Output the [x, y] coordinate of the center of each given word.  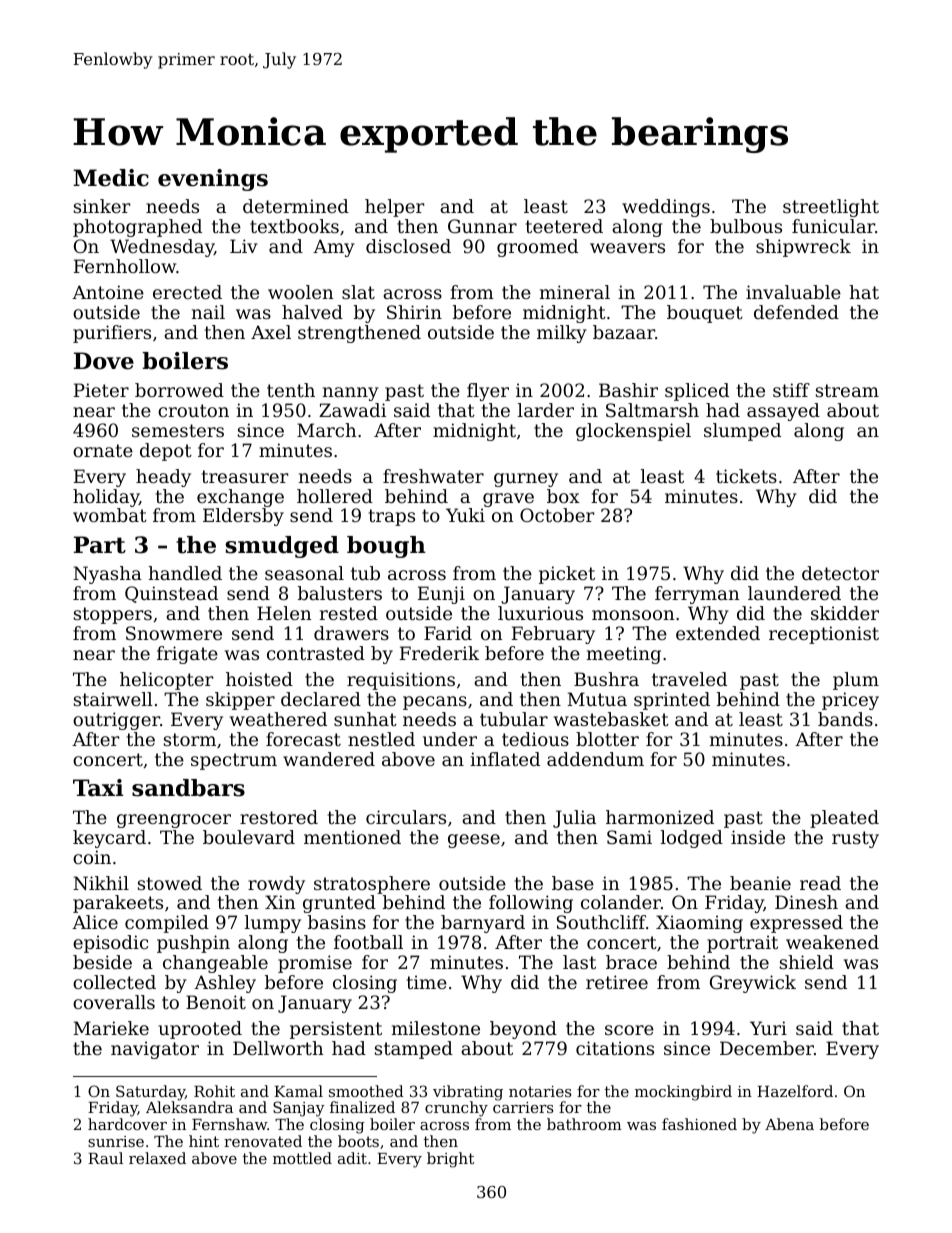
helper [395, 208]
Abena [789, 1124]
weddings [666, 208]
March [327, 430]
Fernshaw [229, 1124]
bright [450, 1160]
